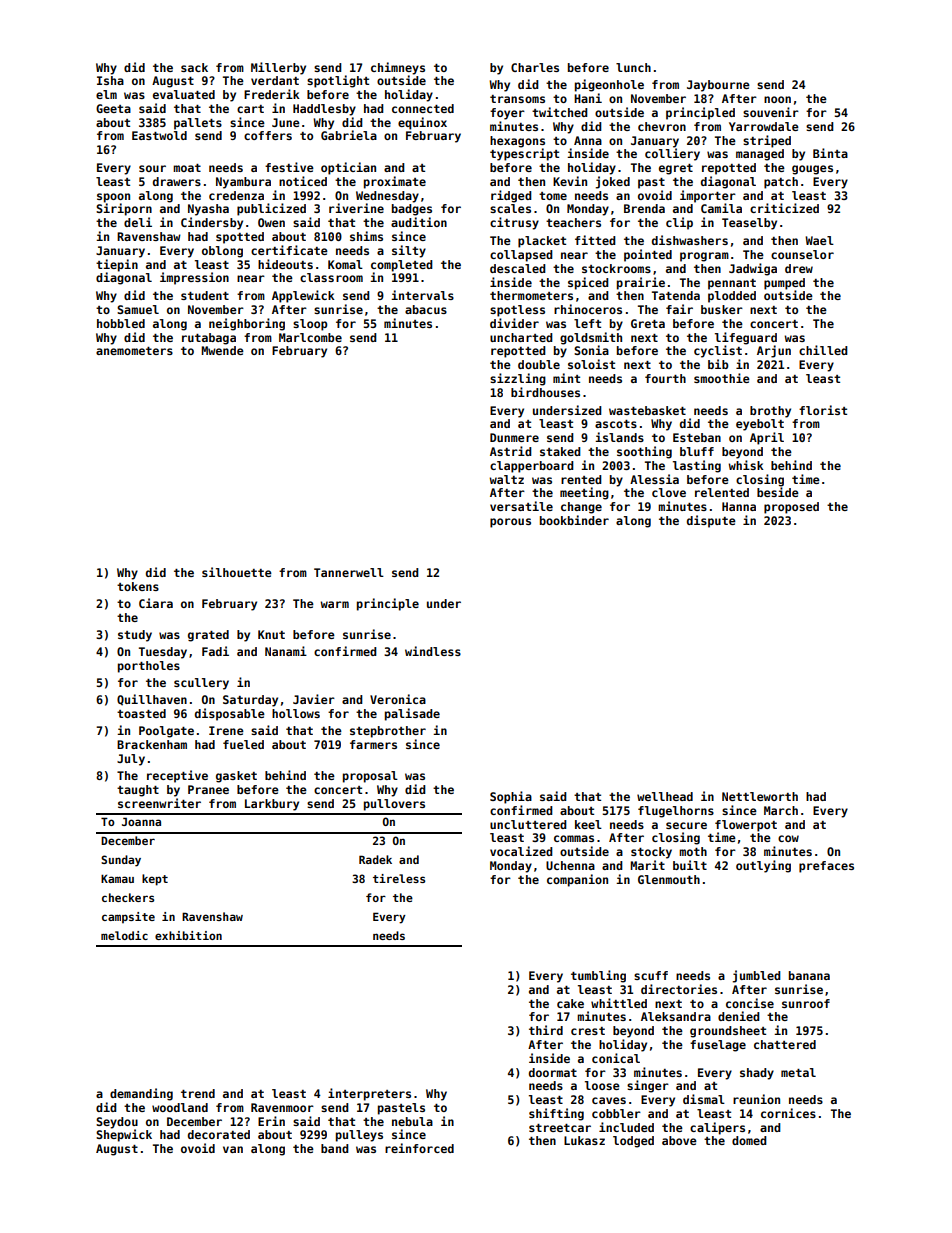 This document has height=1233, width=952. I want to click on domed, so click(749, 1140).
